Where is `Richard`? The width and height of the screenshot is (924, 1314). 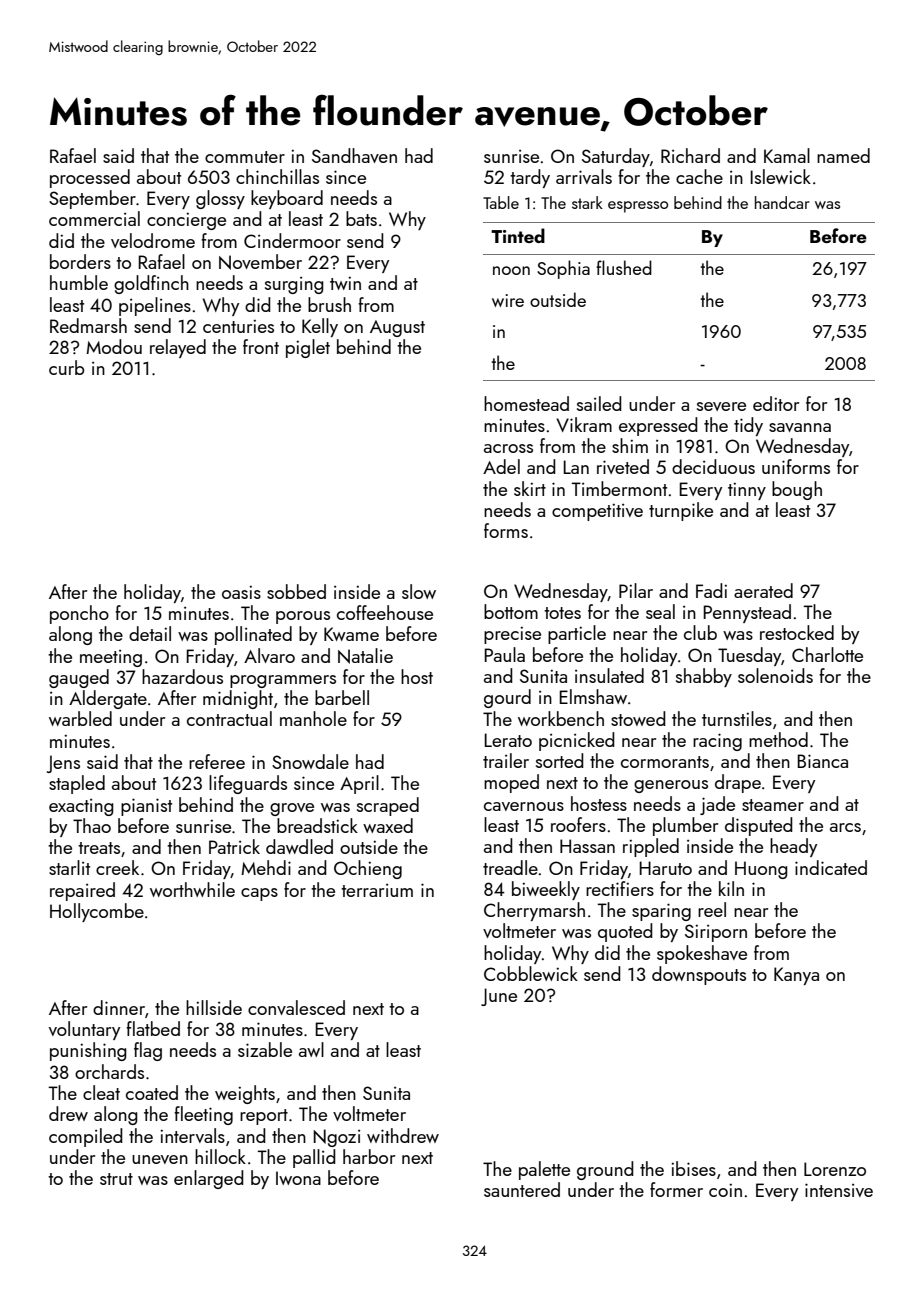 Richard is located at coordinates (690, 155).
